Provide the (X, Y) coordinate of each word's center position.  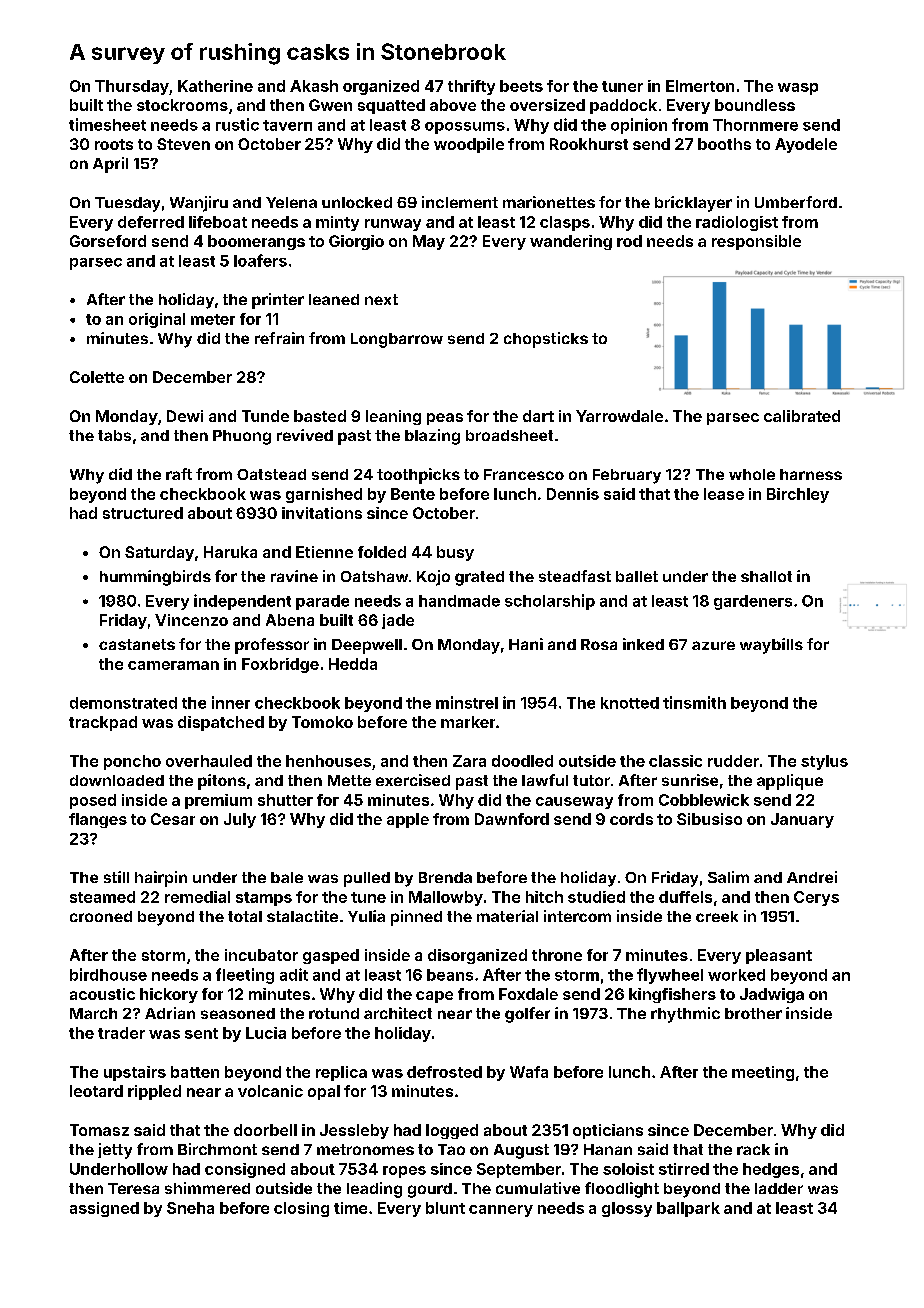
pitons (222, 782)
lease (724, 494)
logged (452, 1131)
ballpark (688, 1209)
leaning (393, 417)
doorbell (265, 1130)
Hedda (353, 664)
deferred (151, 222)
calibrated (802, 416)
